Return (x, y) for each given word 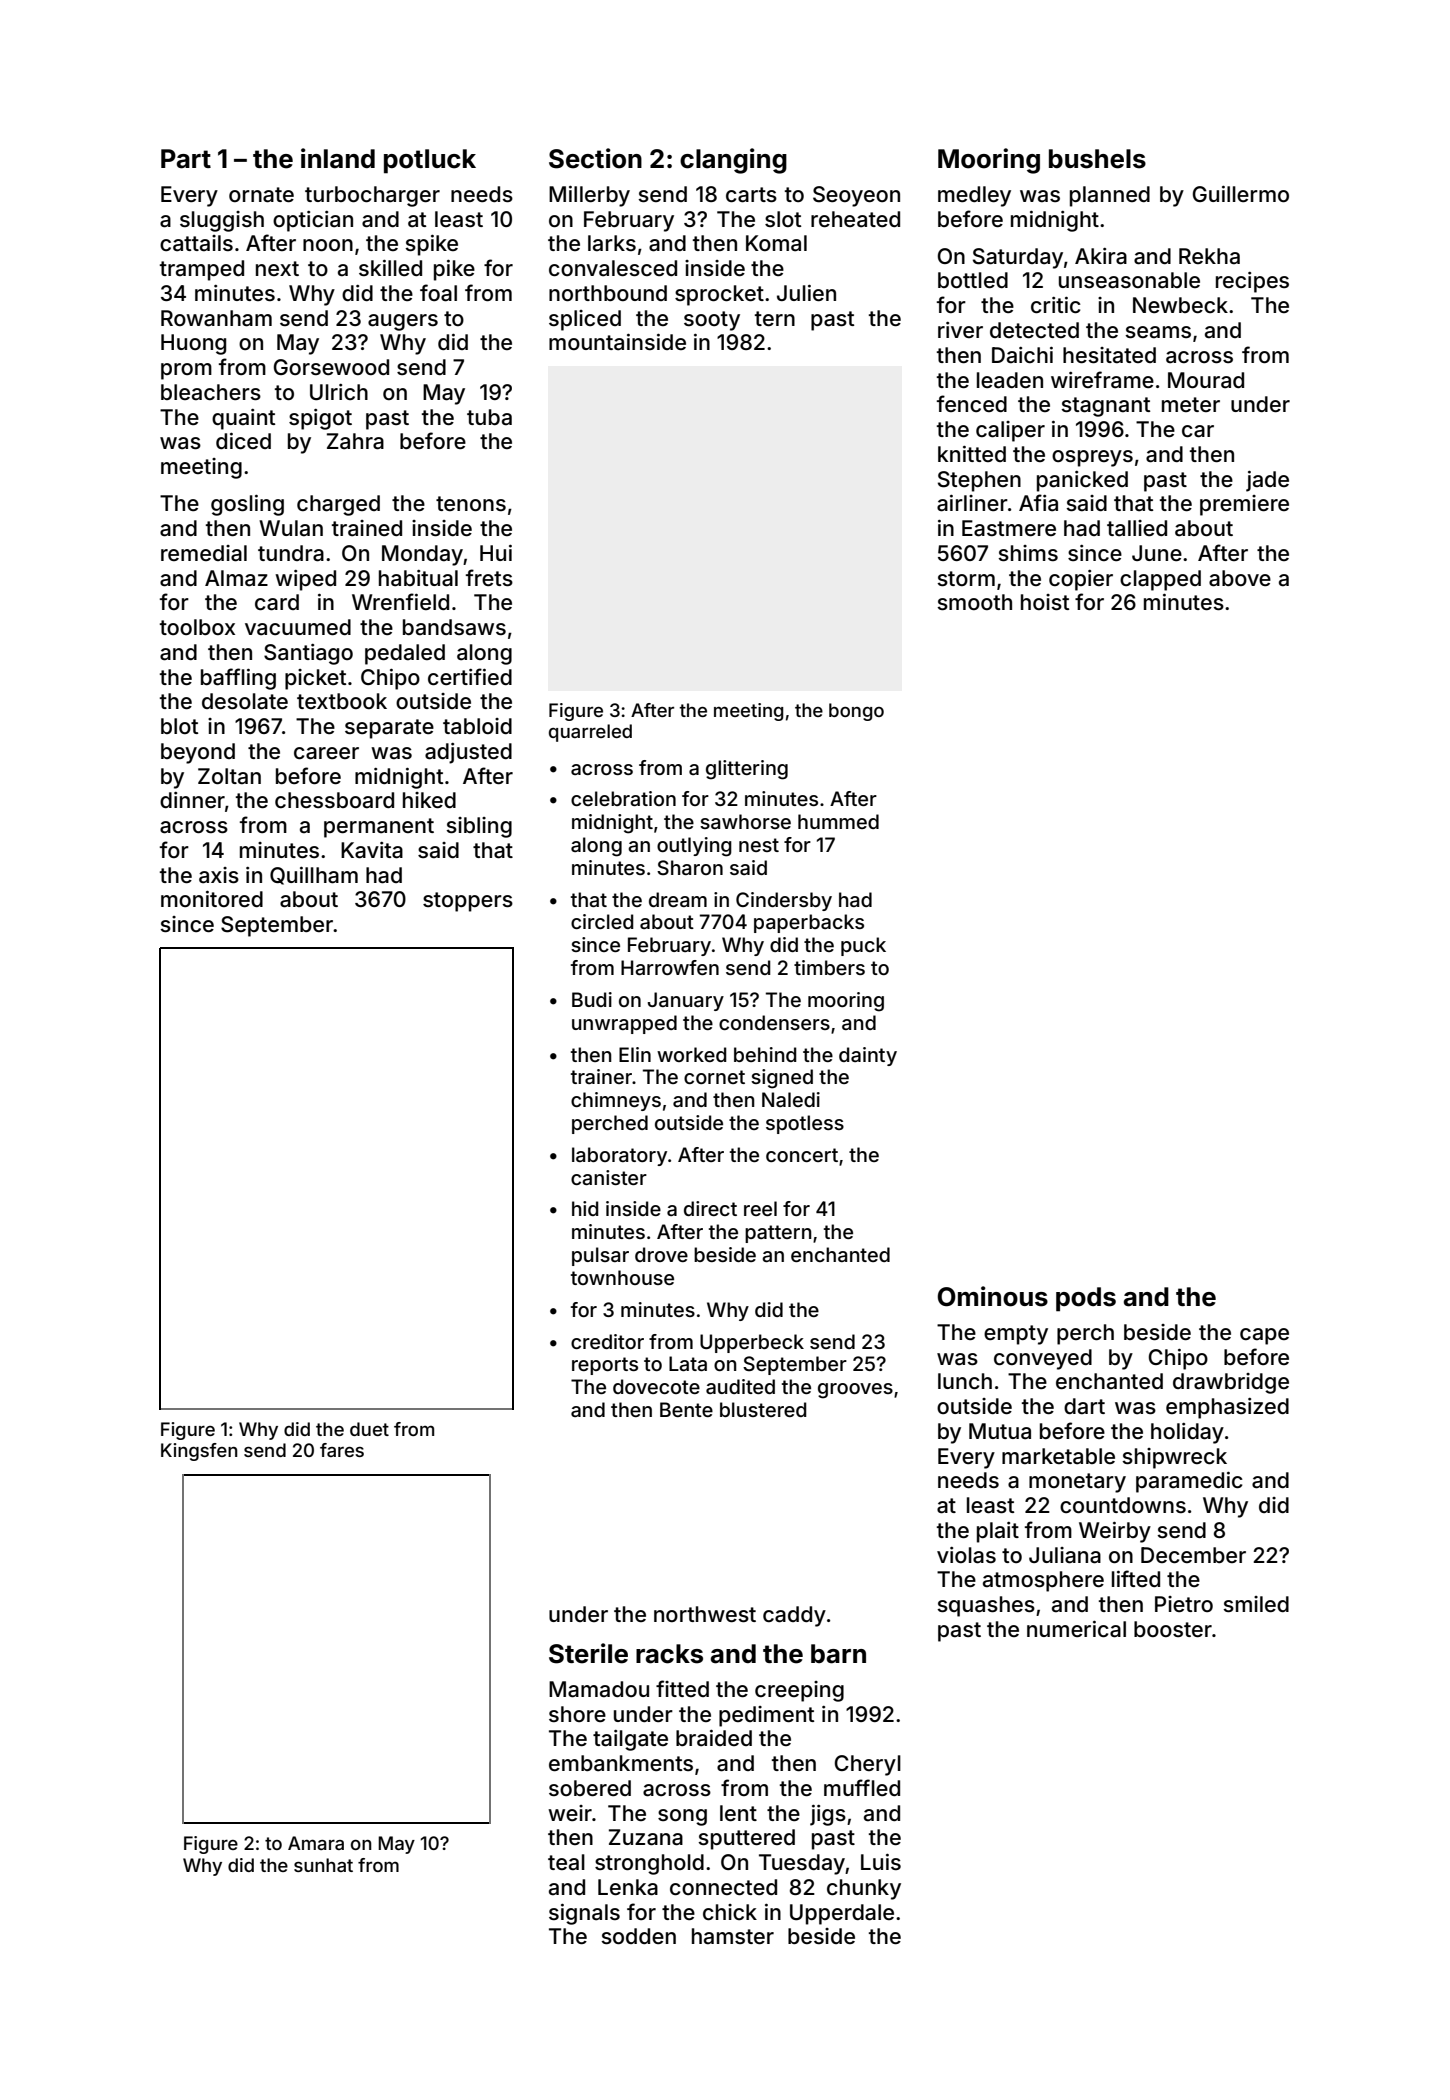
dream (678, 899)
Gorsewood (331, 367)
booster (1173, 1629)
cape (1264, 1336)
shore (577, 1714)
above (1240, 578)
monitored (212, 899)
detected (1034, 330)
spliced (585, 320)
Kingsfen (199, 1452)
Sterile (588, 1653)
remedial (204, 553)
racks (669, 1654)
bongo (856, 712)
